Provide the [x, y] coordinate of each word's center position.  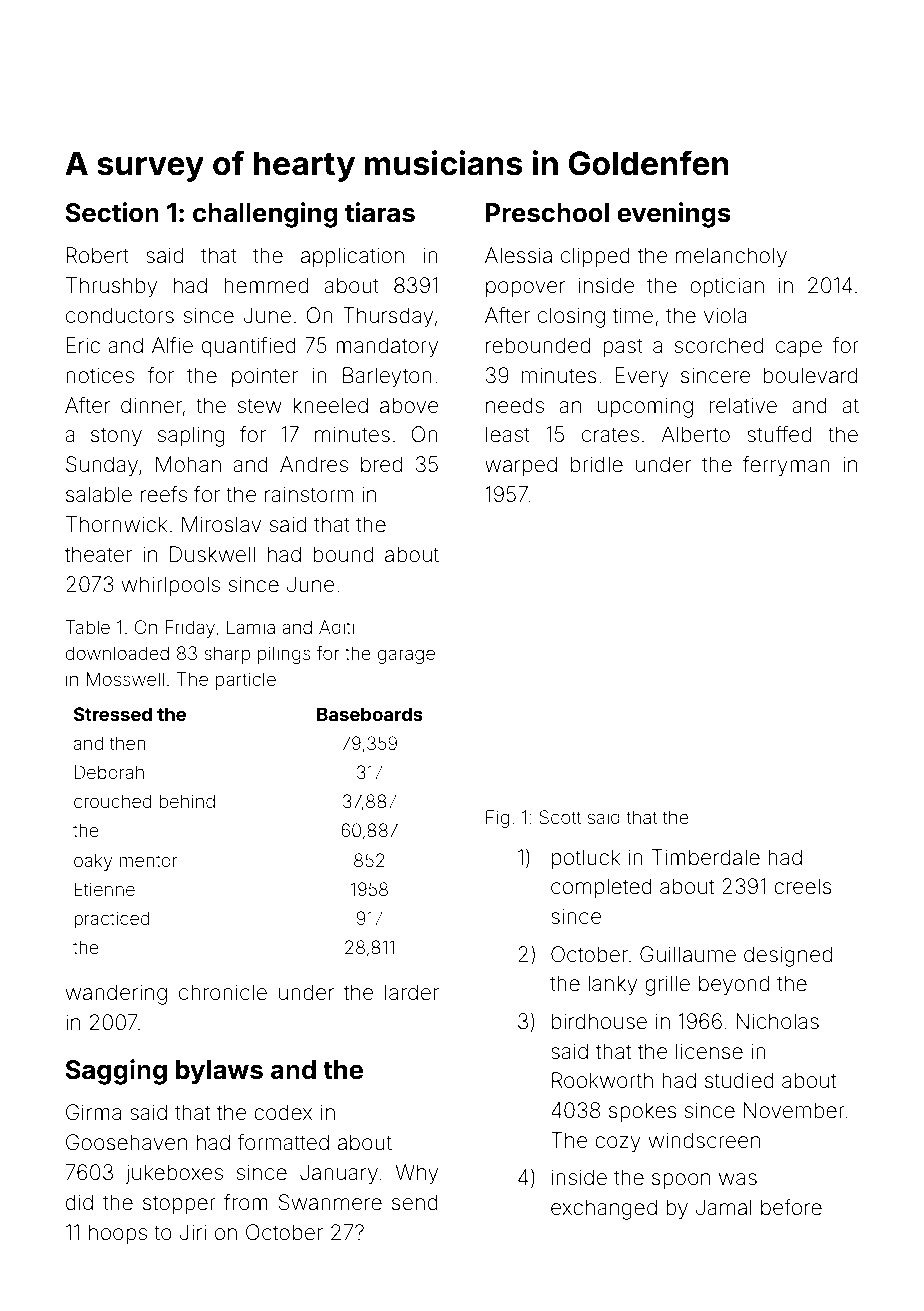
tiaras [380, 212]
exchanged [604, 1209]
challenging [265, 215]
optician [727, 287]
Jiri [192, 1232]
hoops [118, 1234]
